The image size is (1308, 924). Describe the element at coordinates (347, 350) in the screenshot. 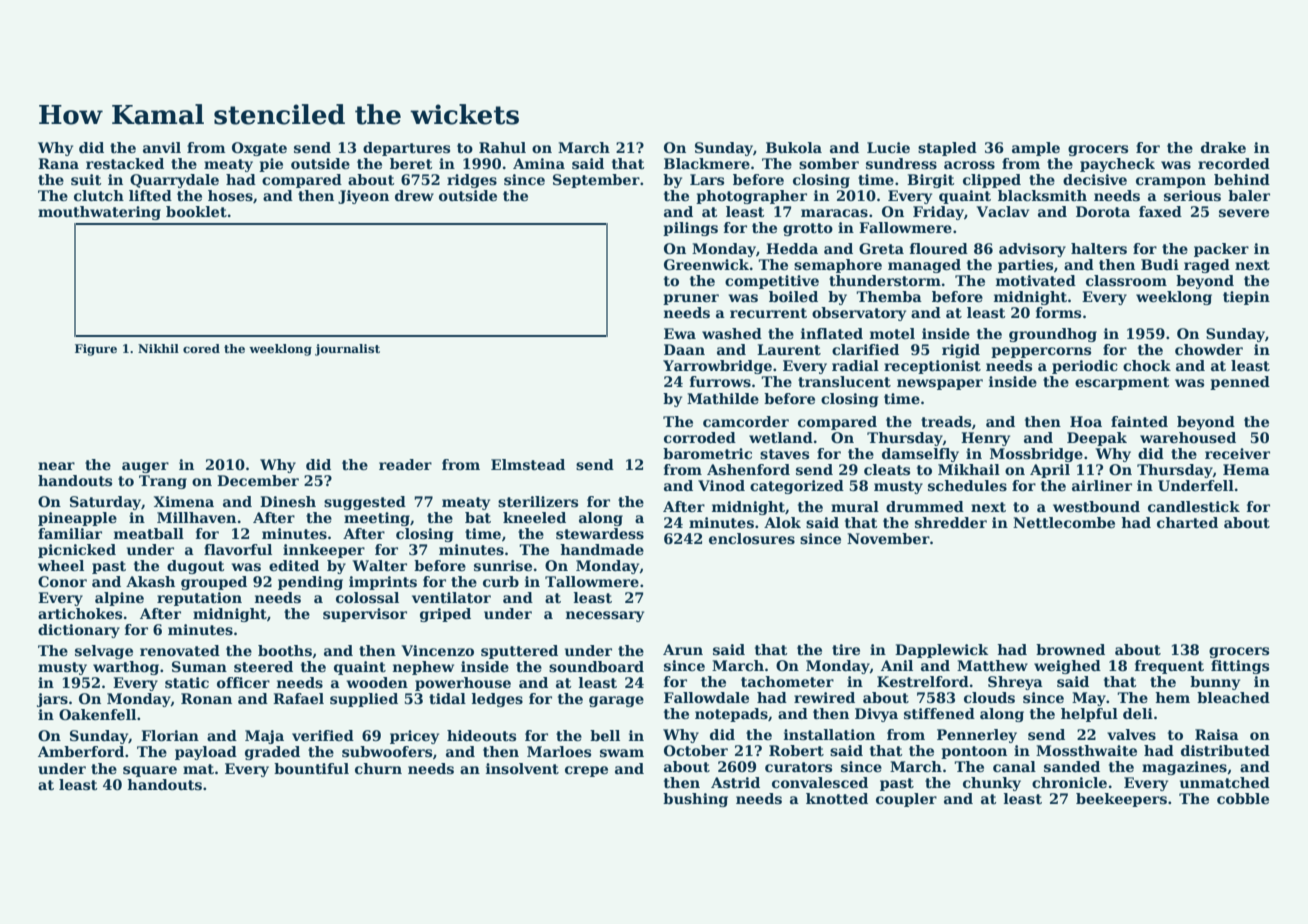

I see `journalist` at that location.
